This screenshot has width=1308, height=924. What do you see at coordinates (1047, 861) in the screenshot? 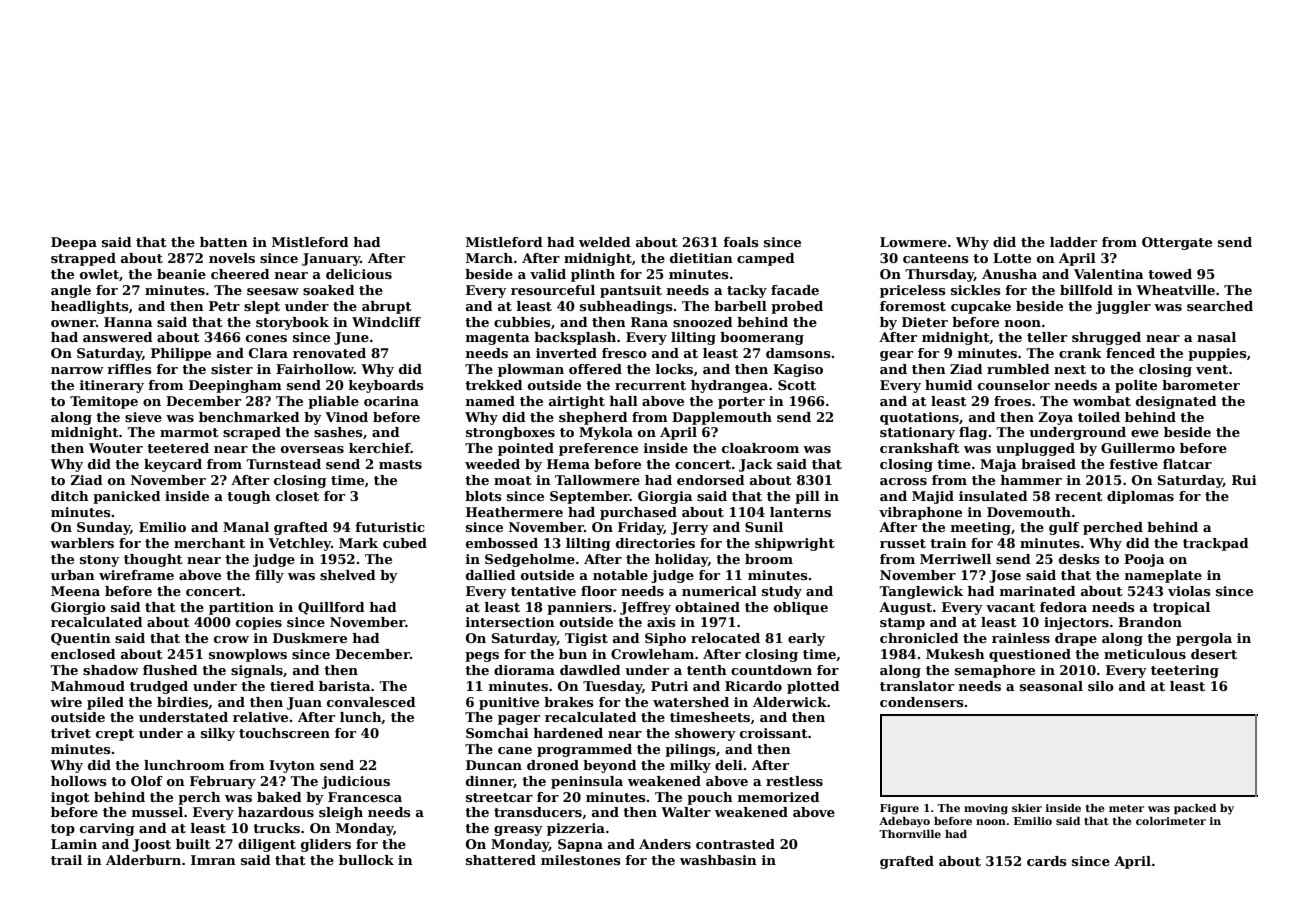
I see `cards` at bounding box center [1047, 861].
